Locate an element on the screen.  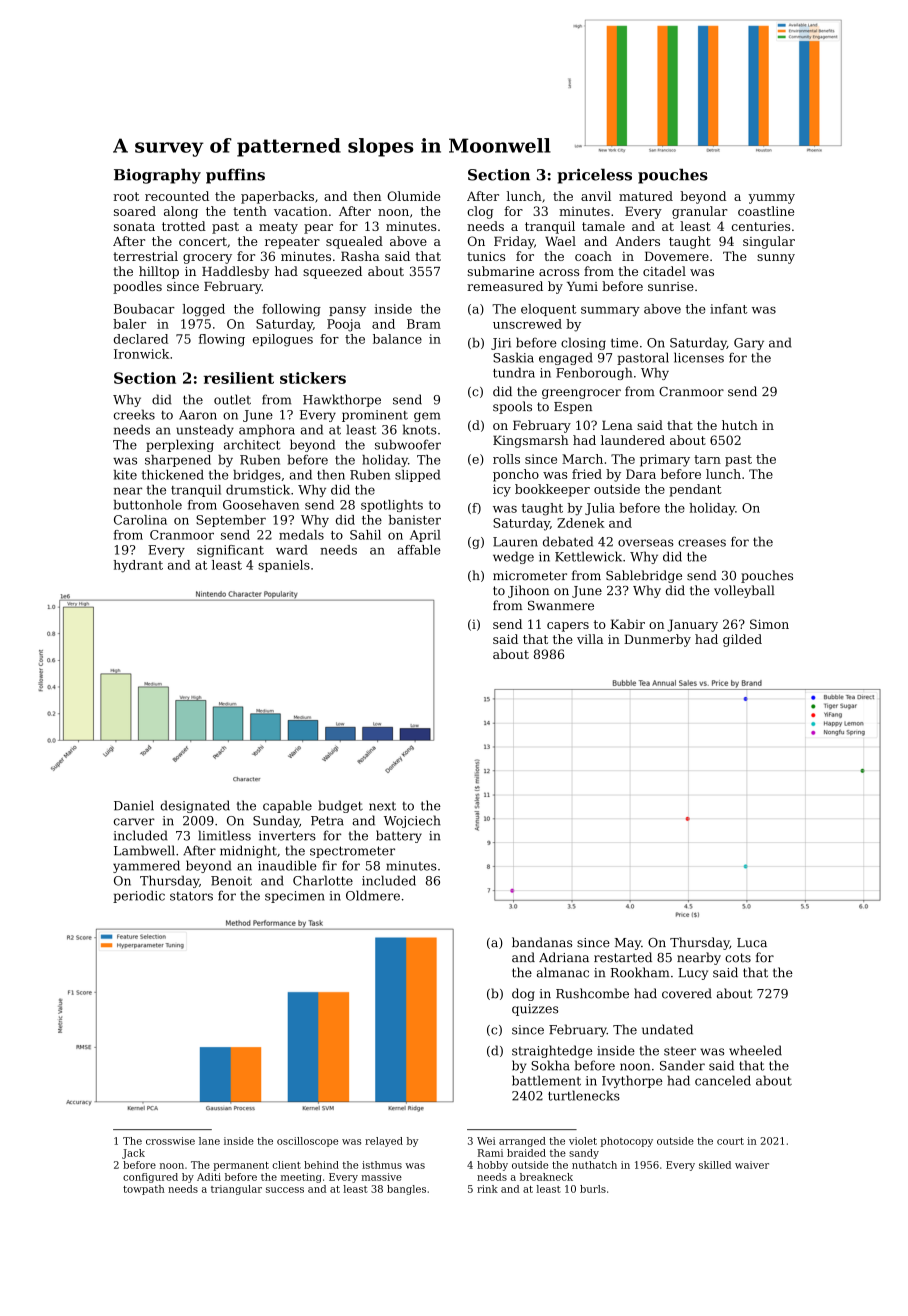
Gary is located at coordinates (749, 344).
